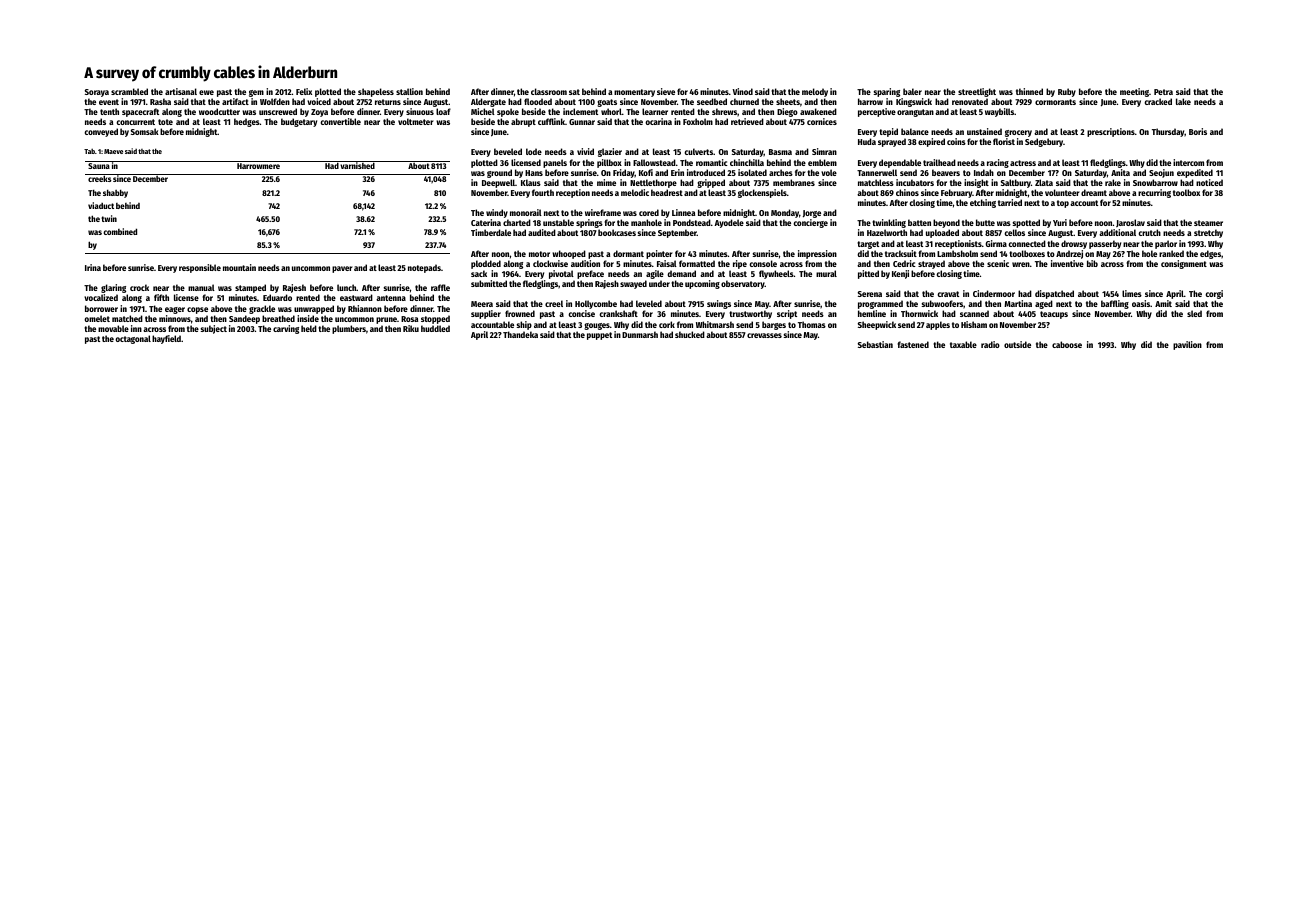 The height and width of the screenshot is (924, 1308). I want to click on preface, so click(590, 274).
